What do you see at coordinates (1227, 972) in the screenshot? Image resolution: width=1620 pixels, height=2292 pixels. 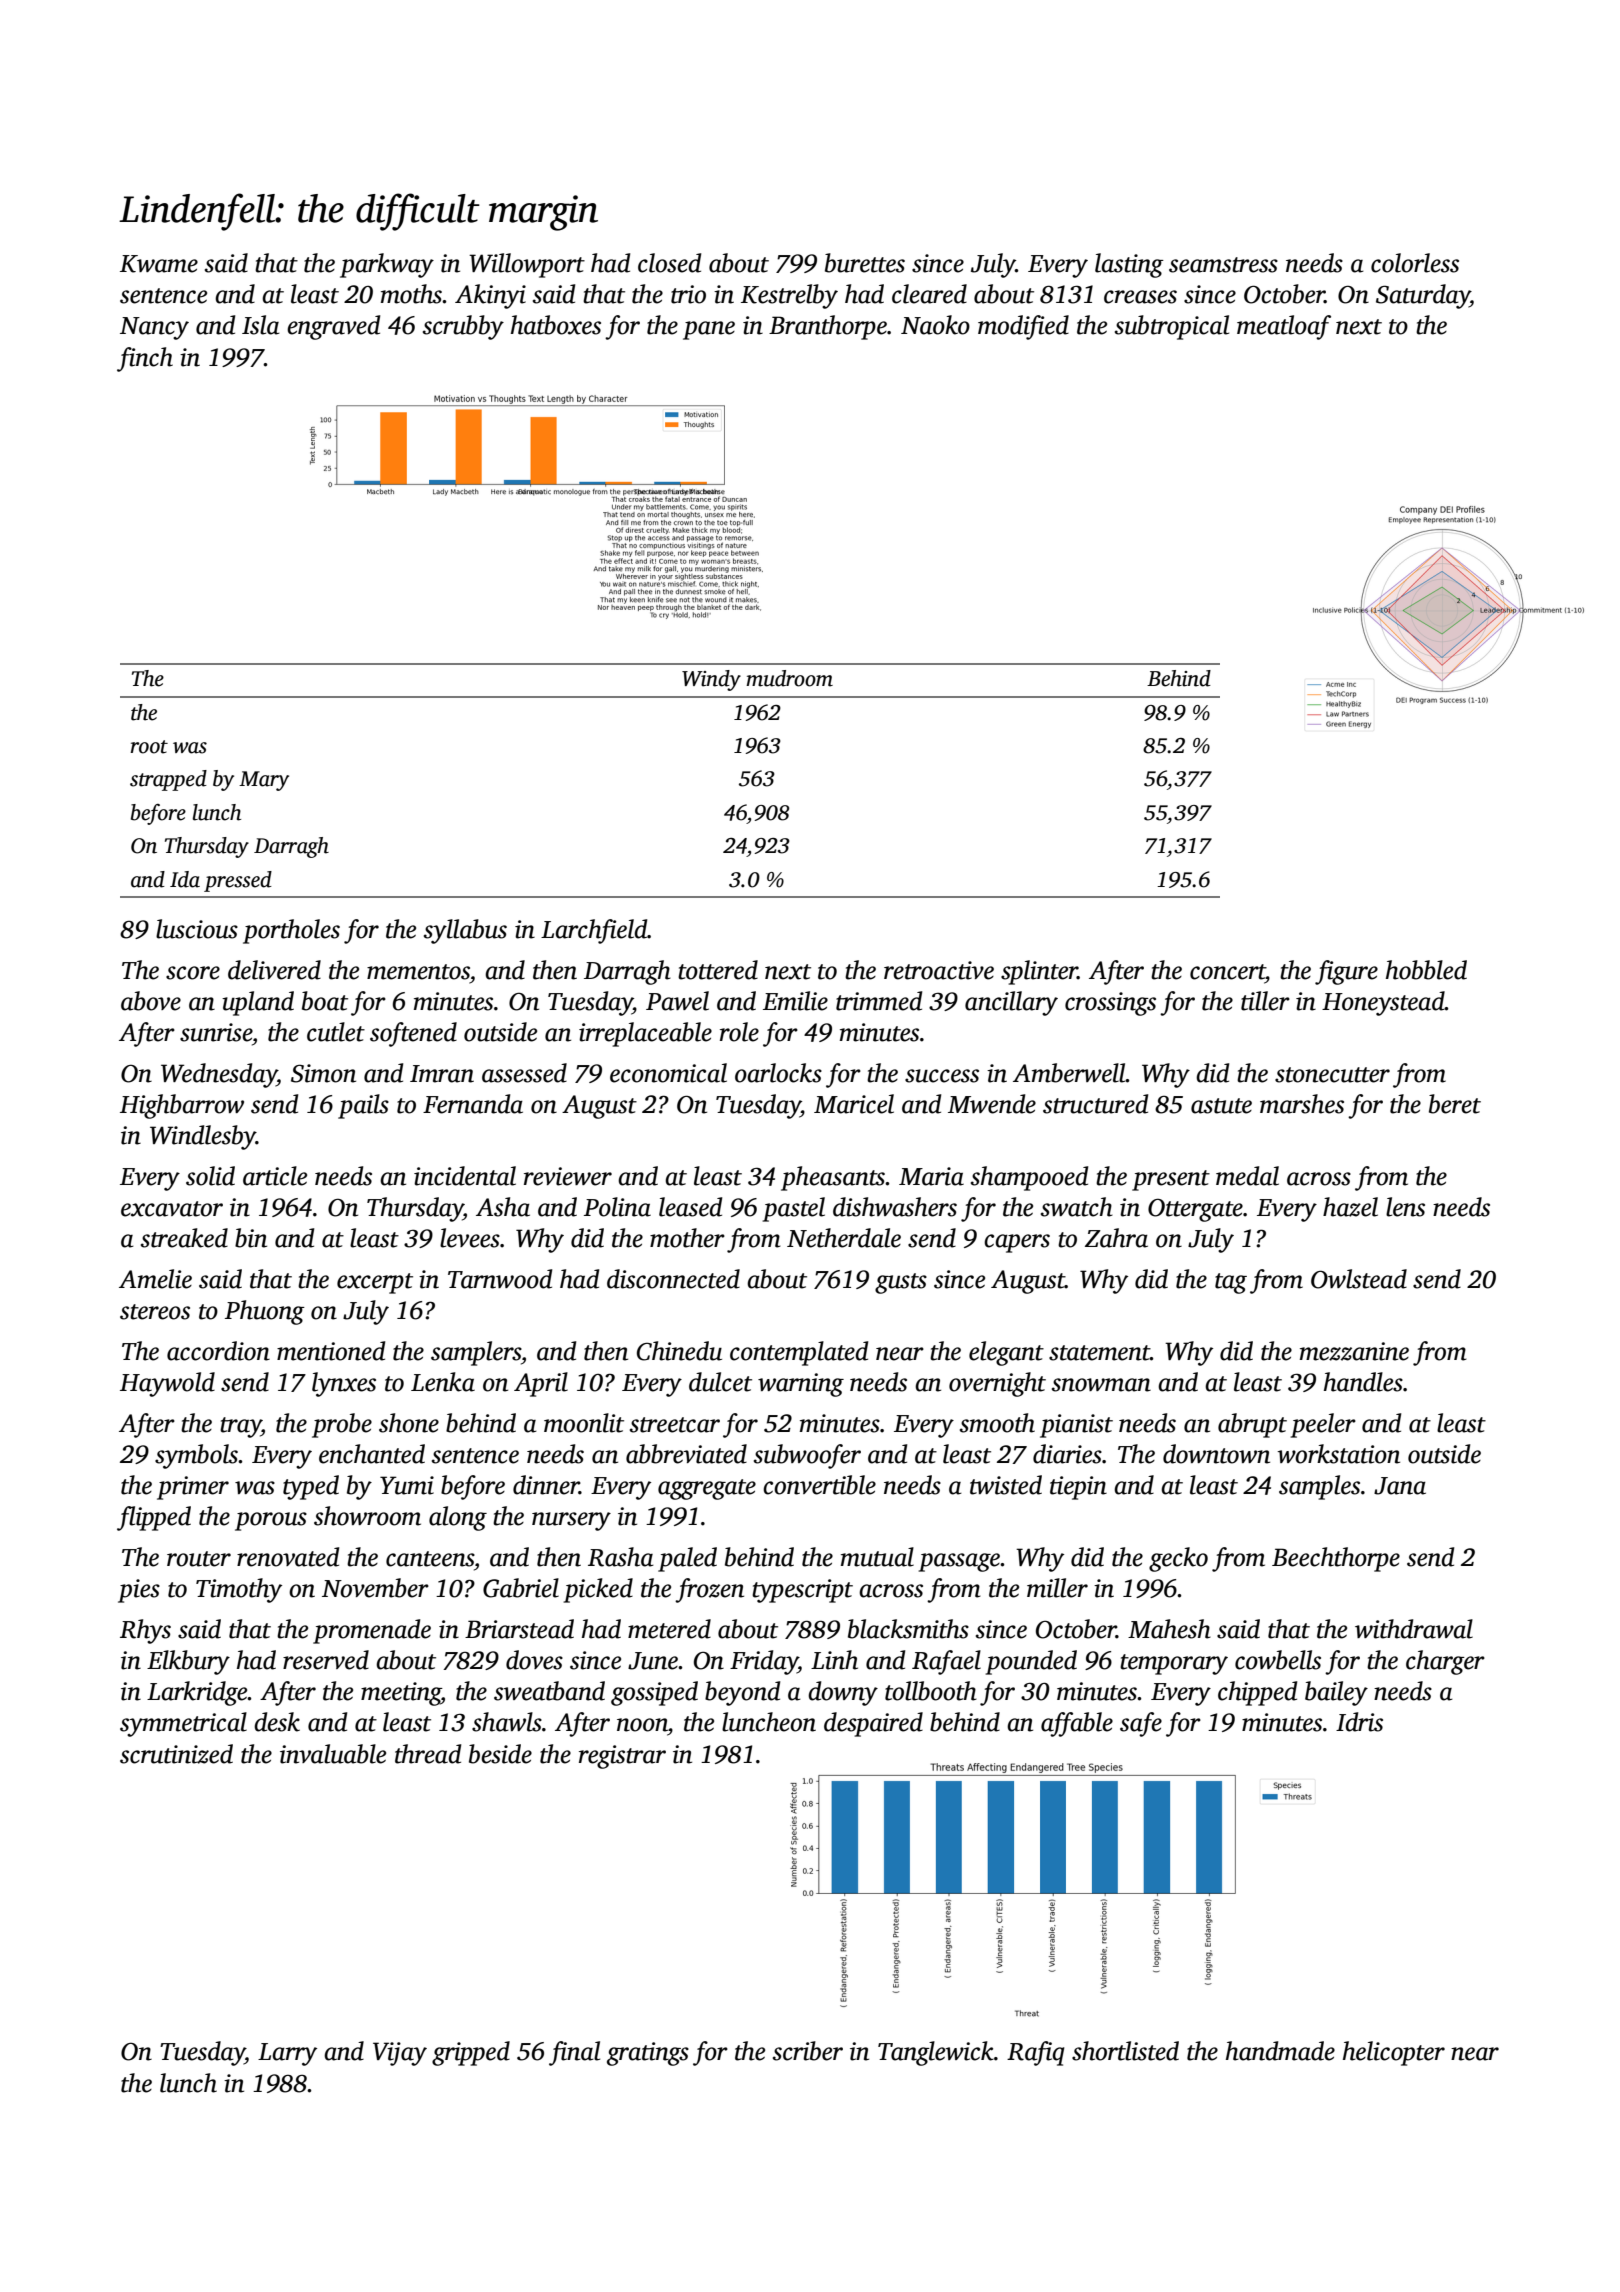 I see `concert` at bounding box center [1227, 972].
